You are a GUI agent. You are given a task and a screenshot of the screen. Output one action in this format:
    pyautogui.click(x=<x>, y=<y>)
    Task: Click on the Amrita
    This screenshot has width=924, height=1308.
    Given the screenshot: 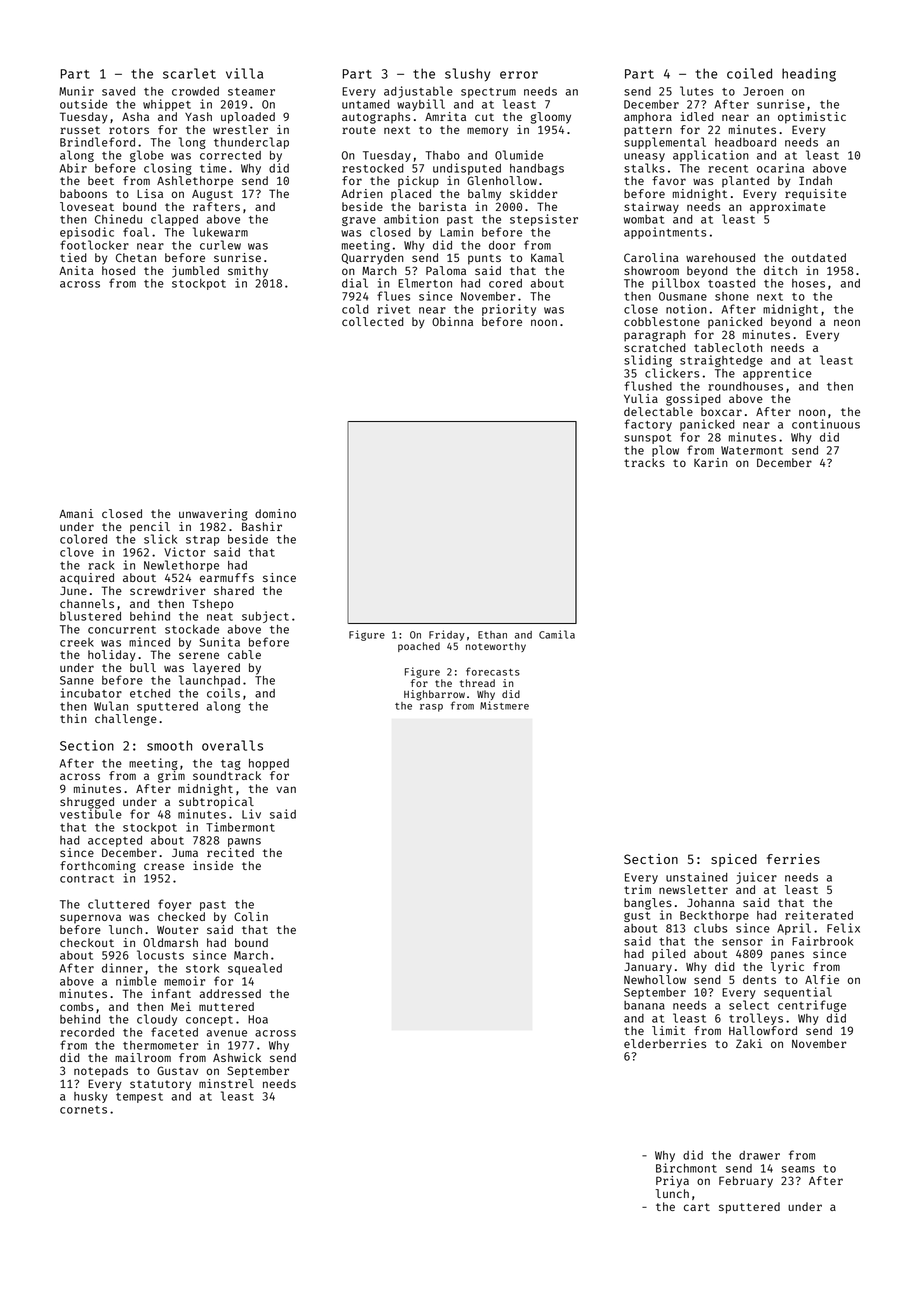 What is the action you would take?
    pyautogui.click(x=445, y=116)
